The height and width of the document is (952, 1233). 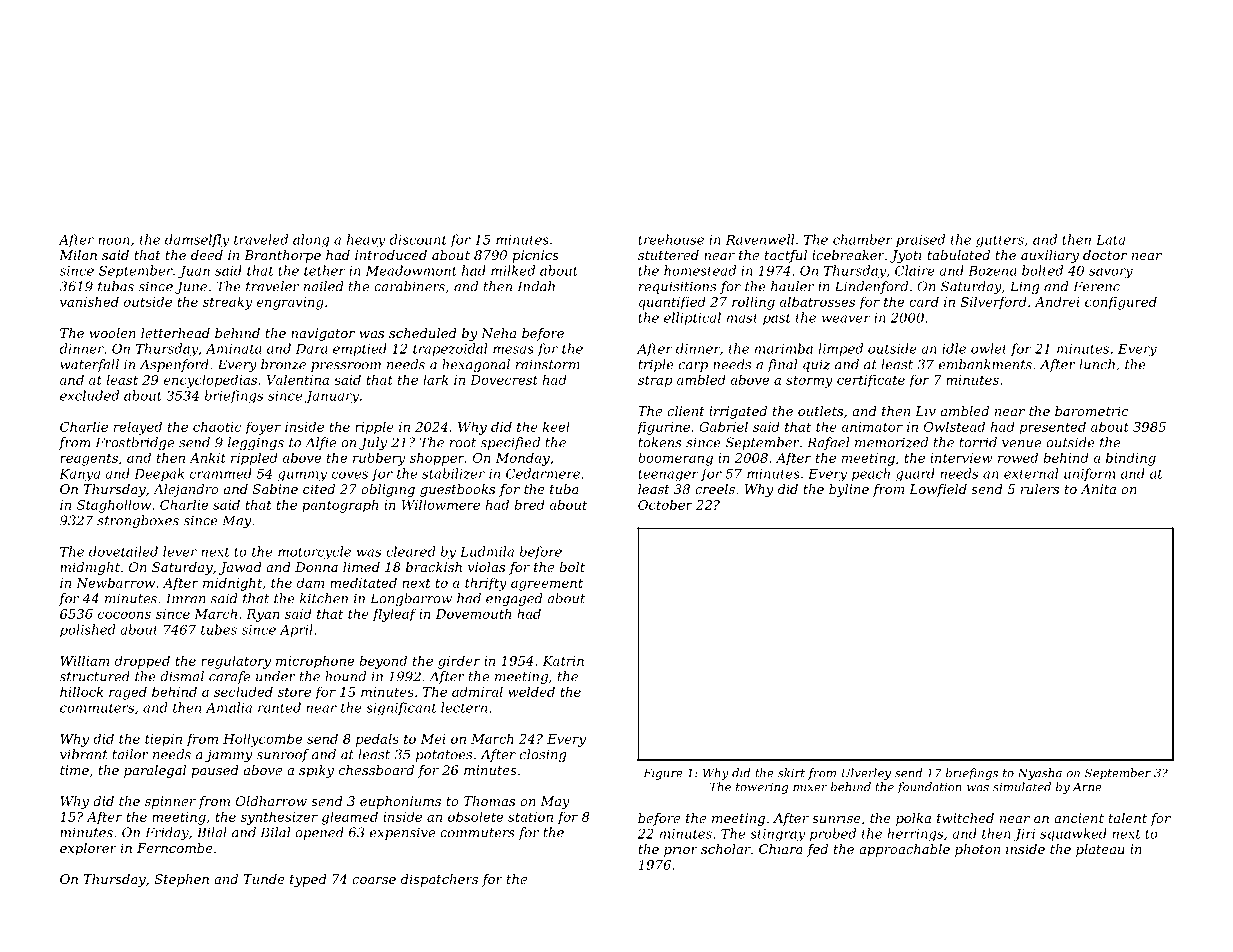 What do you see at coordinates (319, 833) in the document?
I see `opened` at bounding box center [319, 833].
